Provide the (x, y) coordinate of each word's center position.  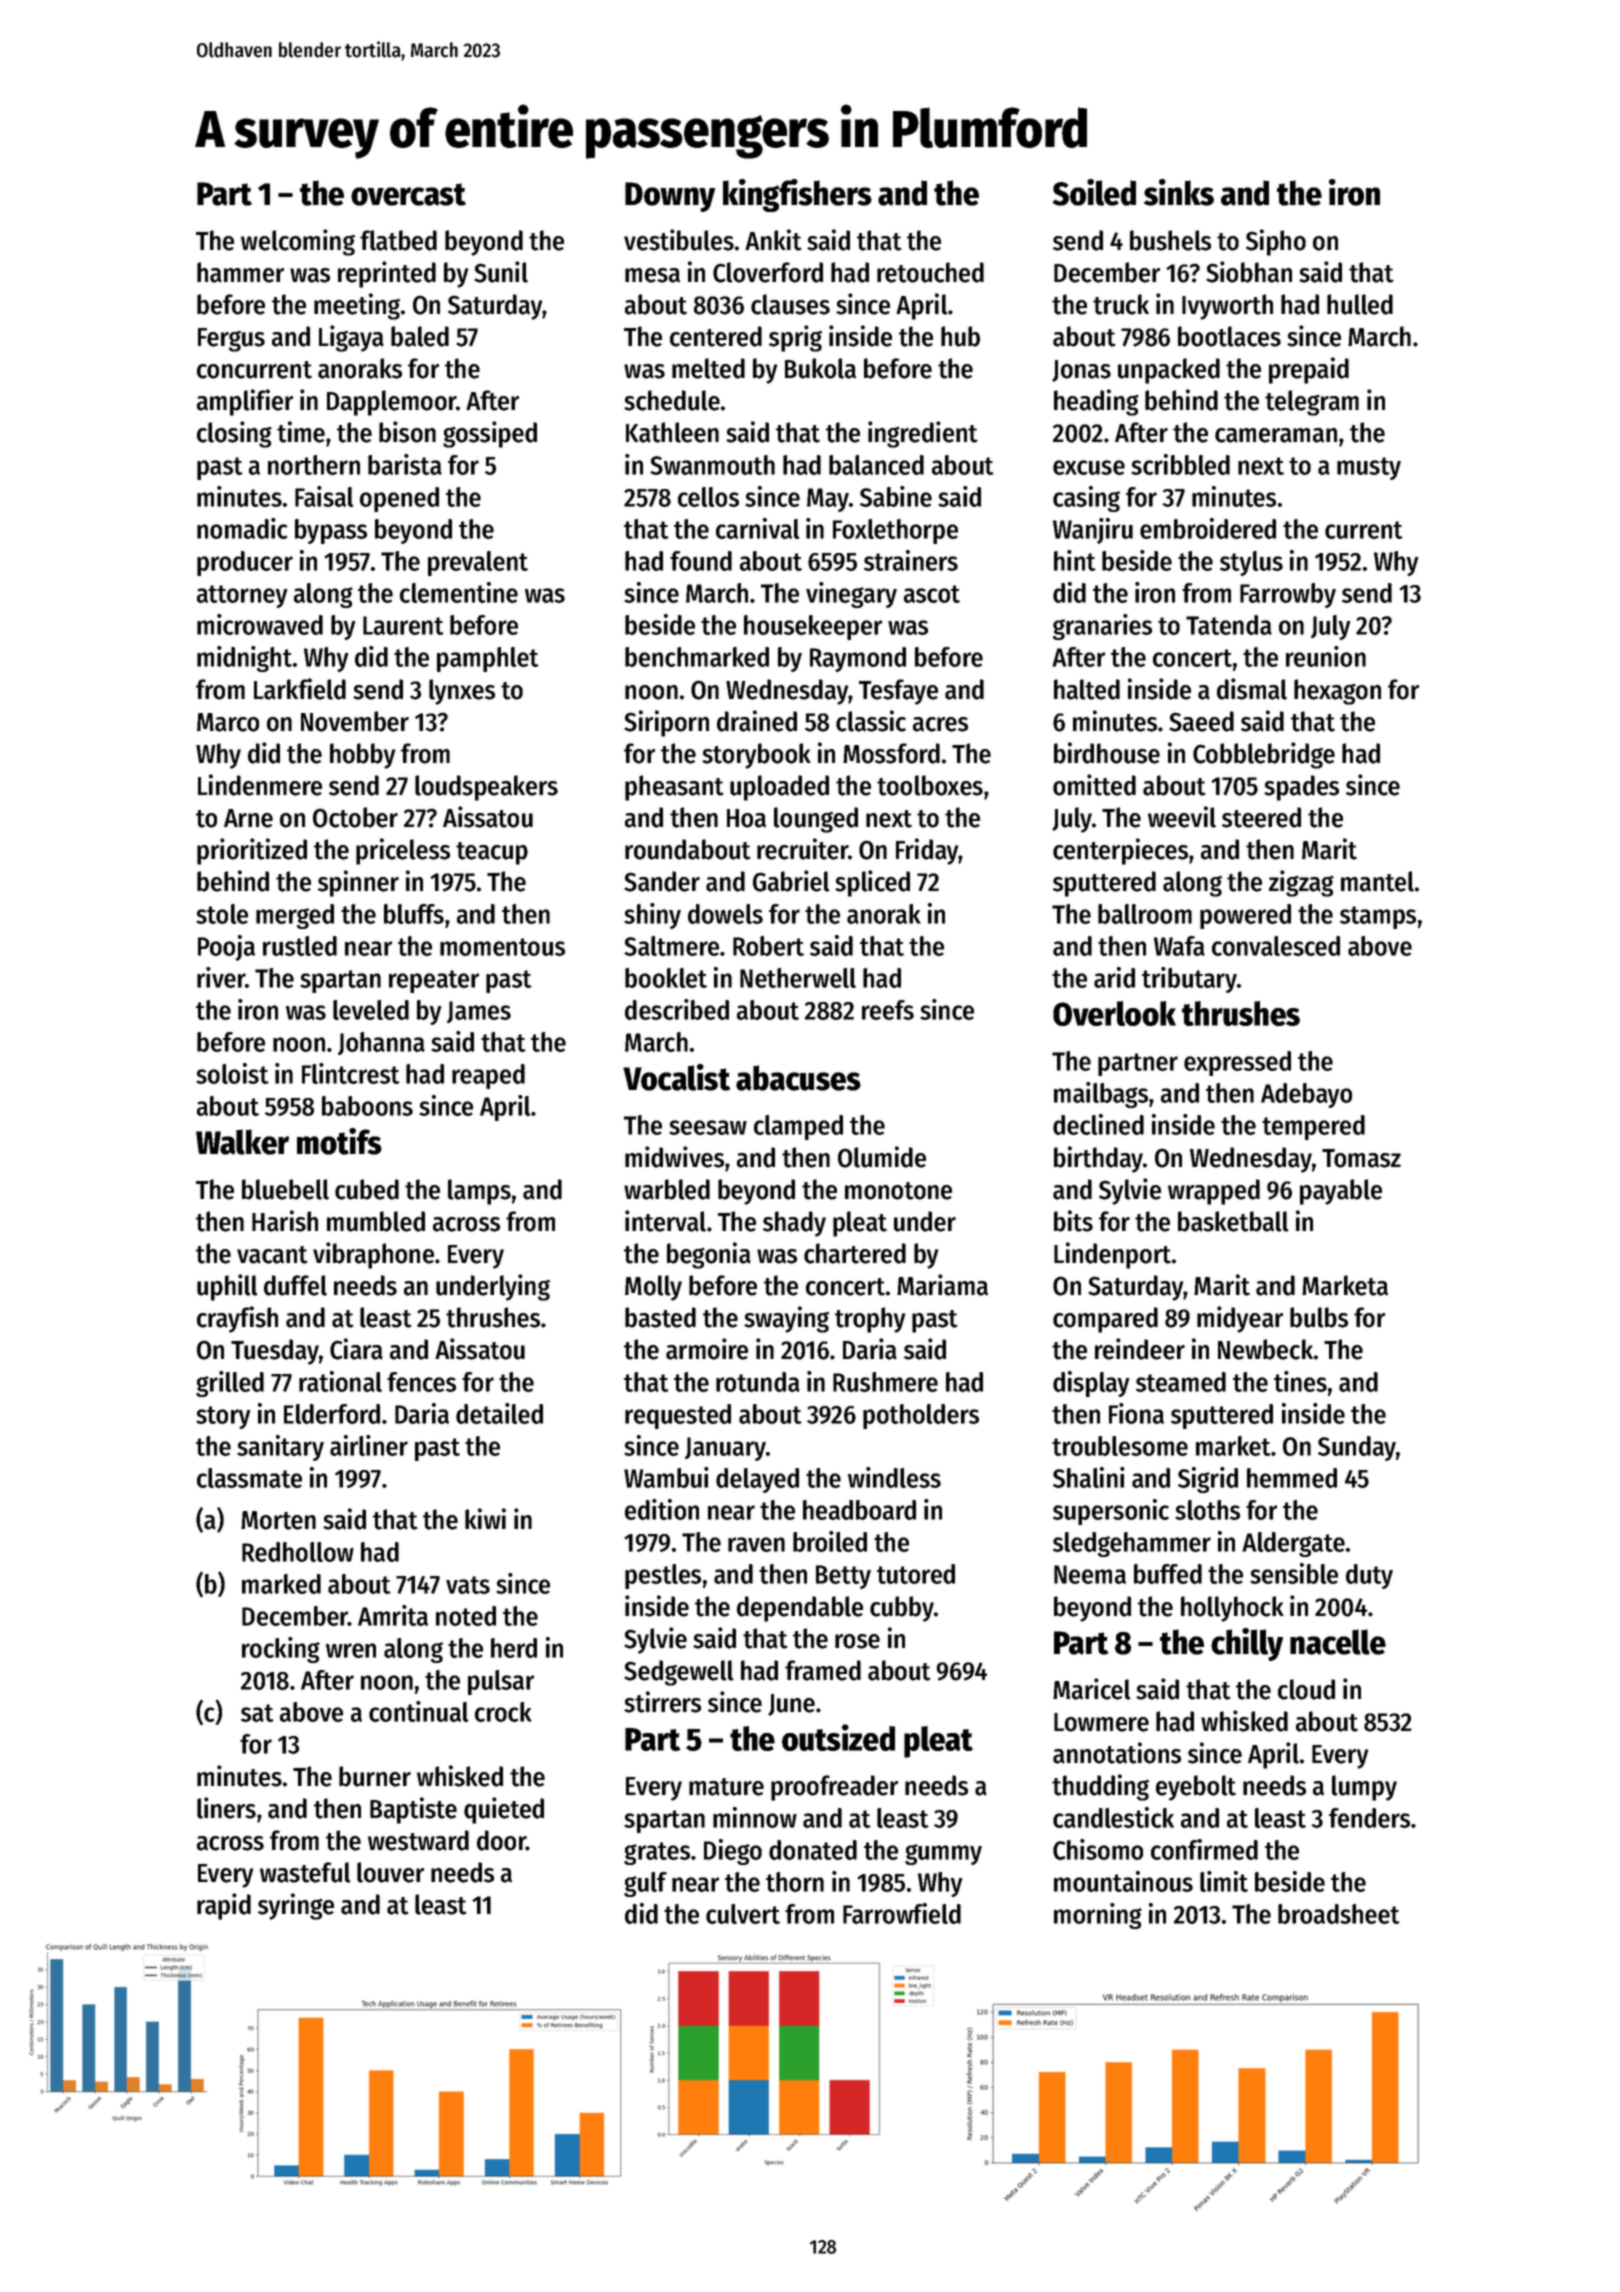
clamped (798, 1127)
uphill (227, 1287)
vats (468, 1585)
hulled (1360, 304)
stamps (1378, 917)
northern (314, 465)
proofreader (834, 1788)
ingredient (923, 434)
